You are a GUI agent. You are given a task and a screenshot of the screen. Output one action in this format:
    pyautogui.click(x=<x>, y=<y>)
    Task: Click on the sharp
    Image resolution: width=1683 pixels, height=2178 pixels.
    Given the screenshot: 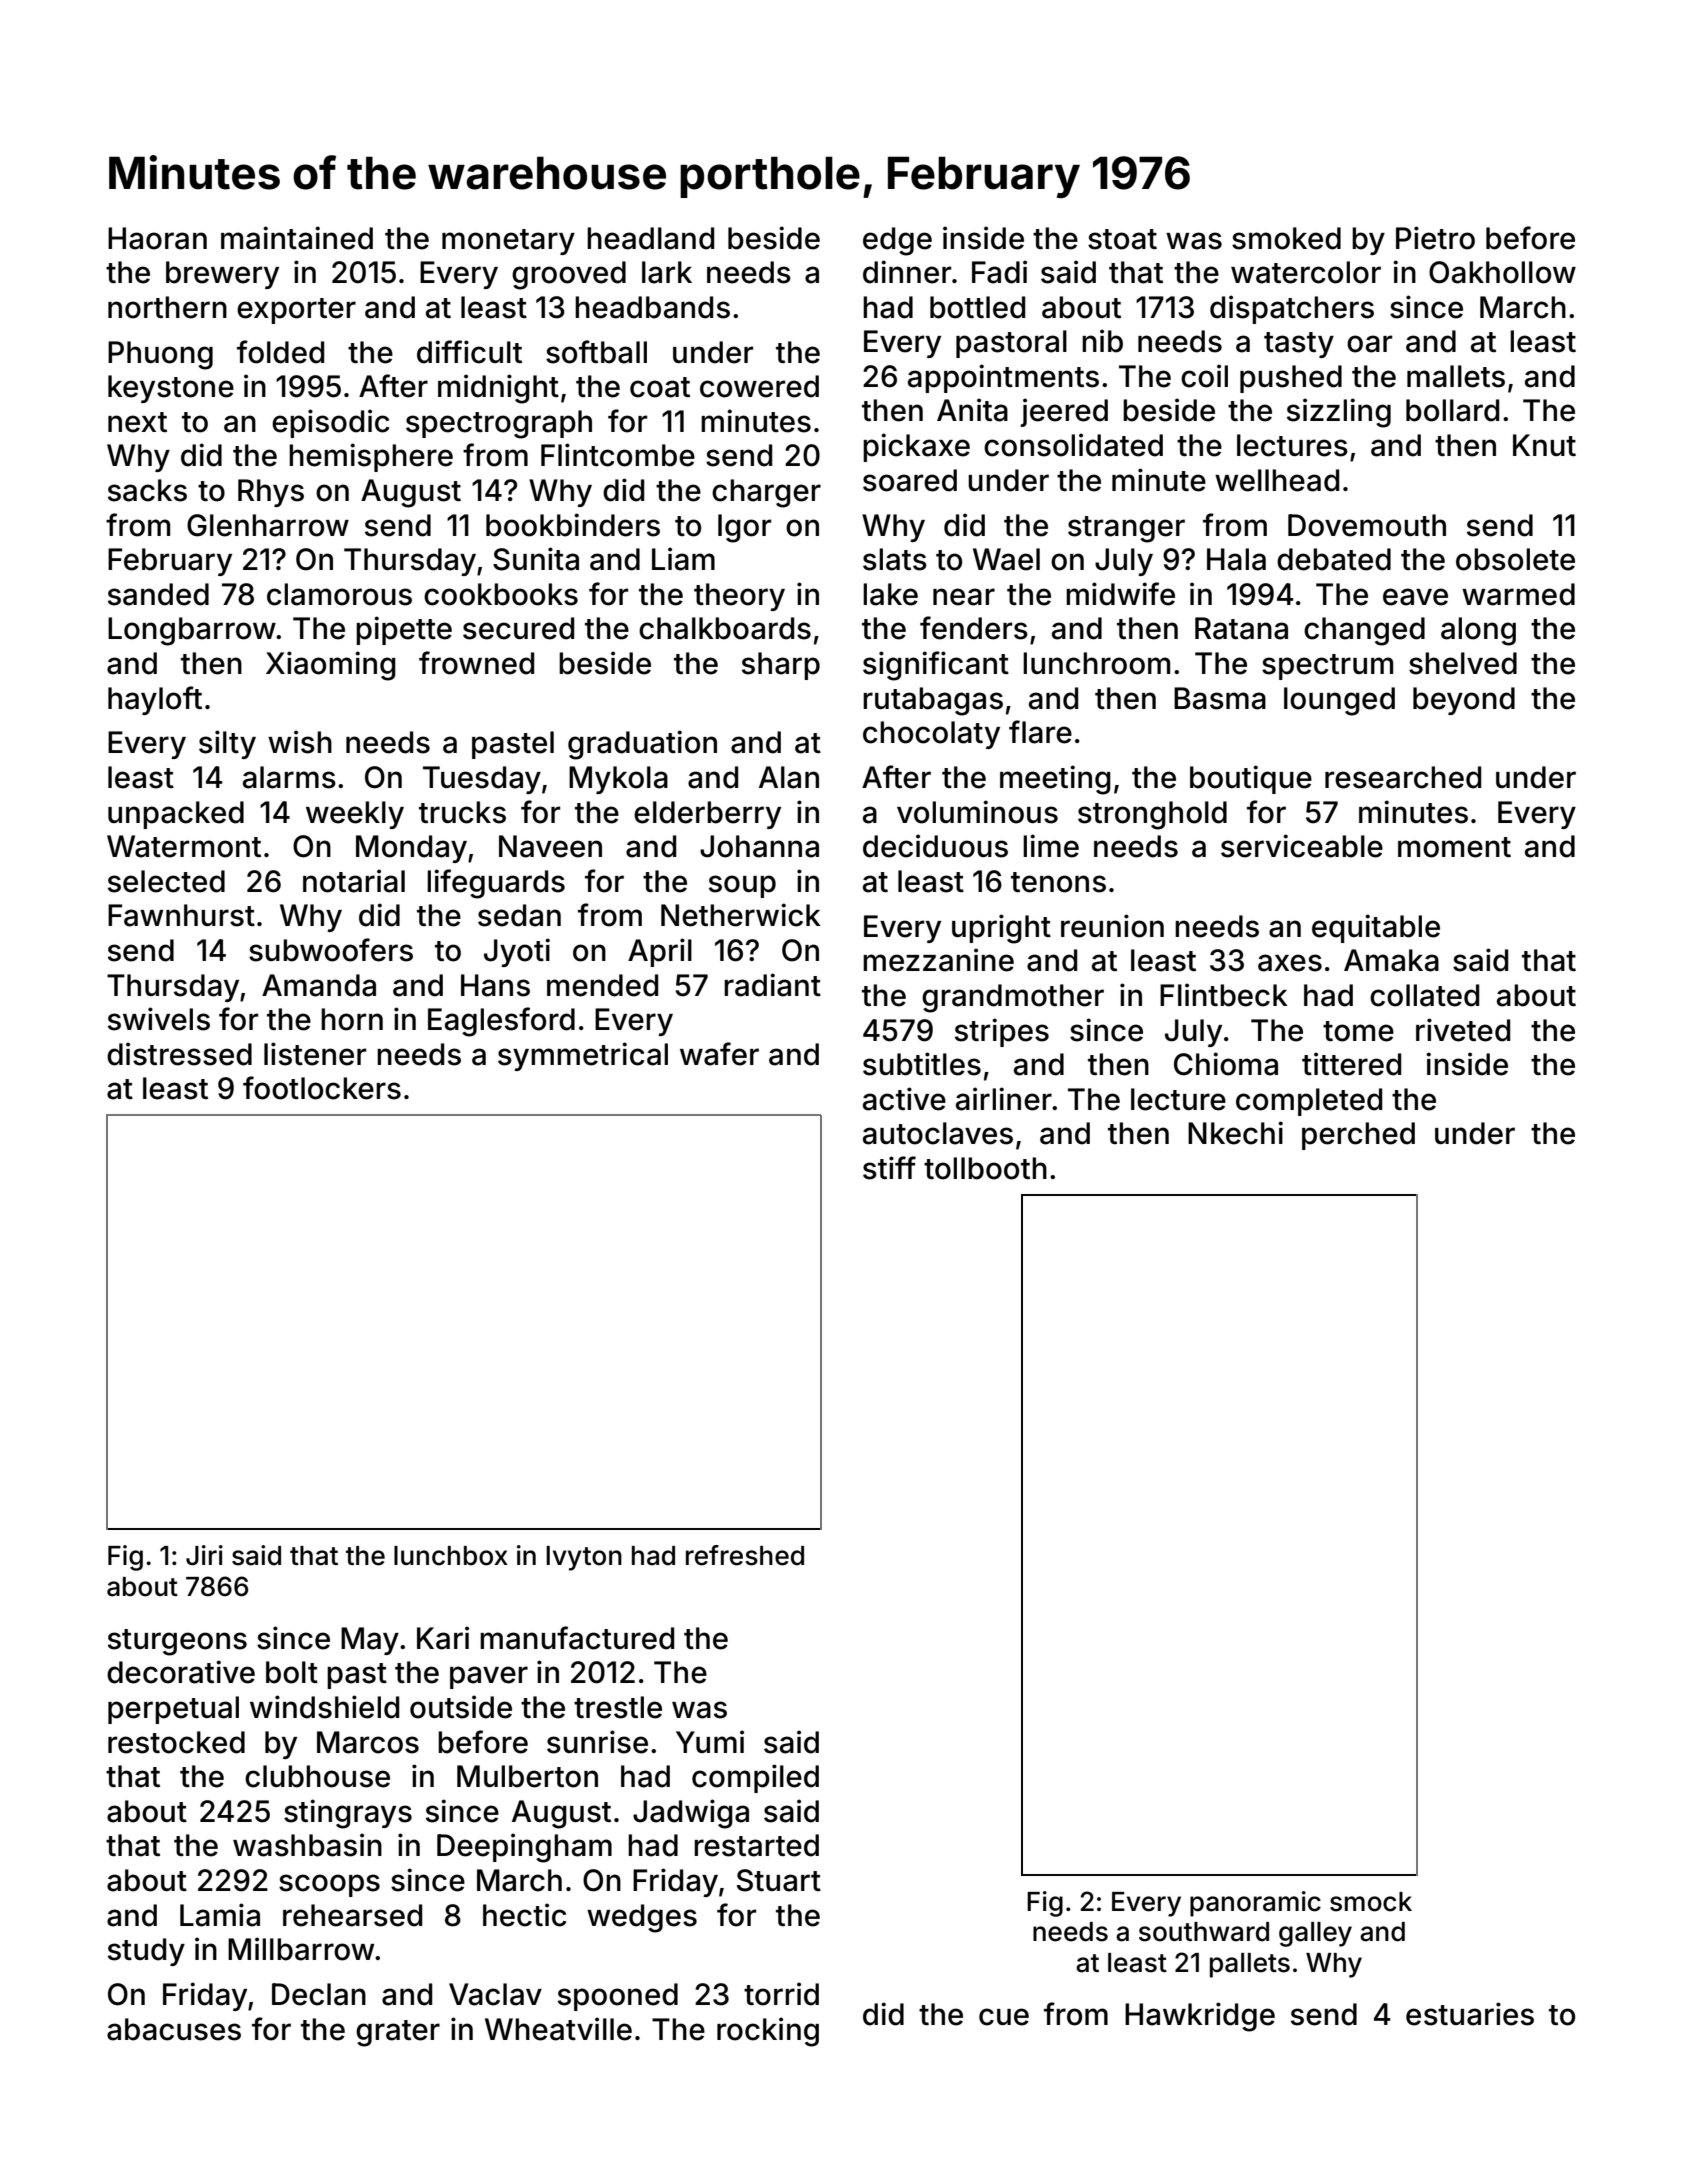 What is the action you would take?
    pyautogui.click(x=781, y=666)
